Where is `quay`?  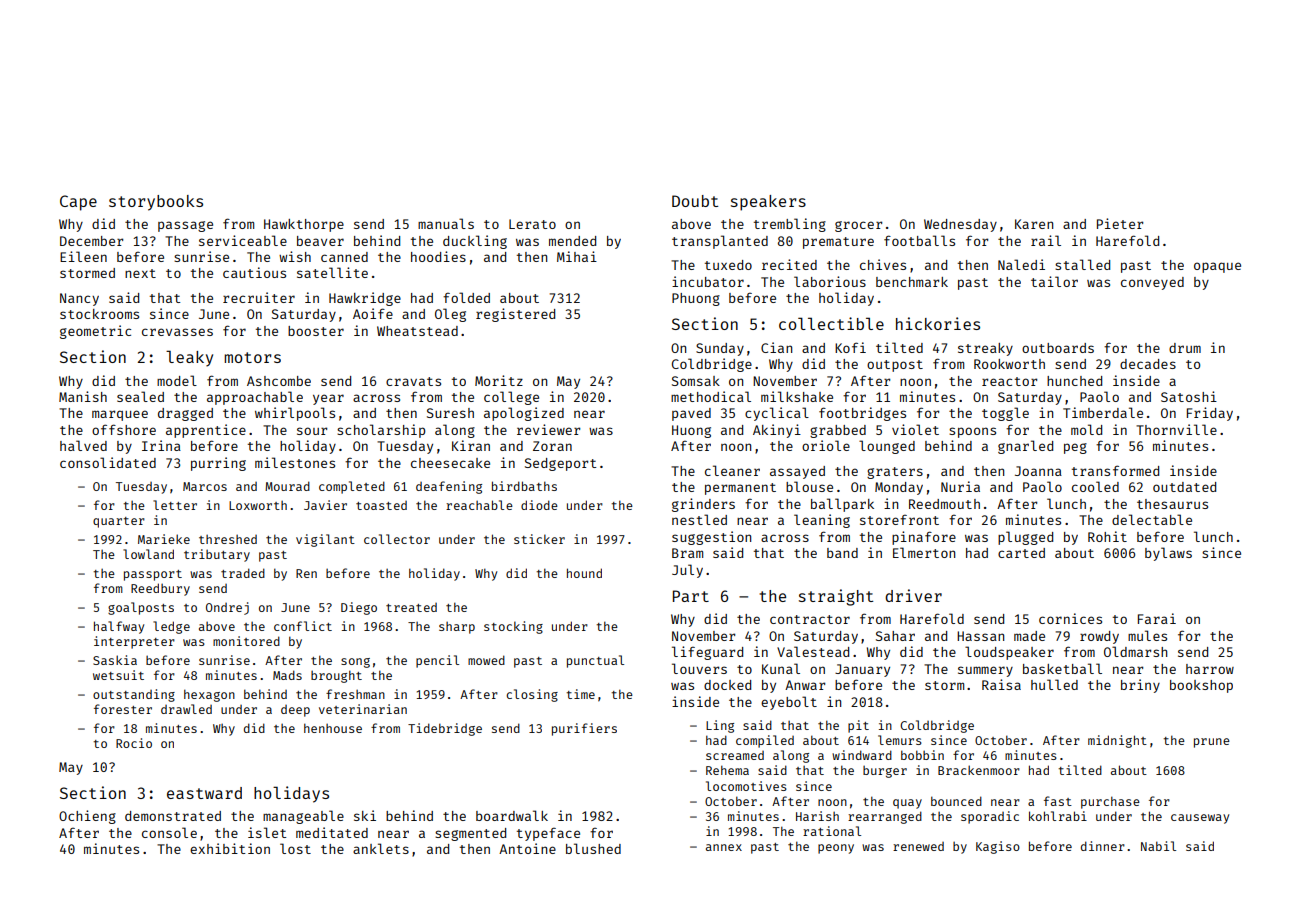
quay is located at coordinates (907, 804).
